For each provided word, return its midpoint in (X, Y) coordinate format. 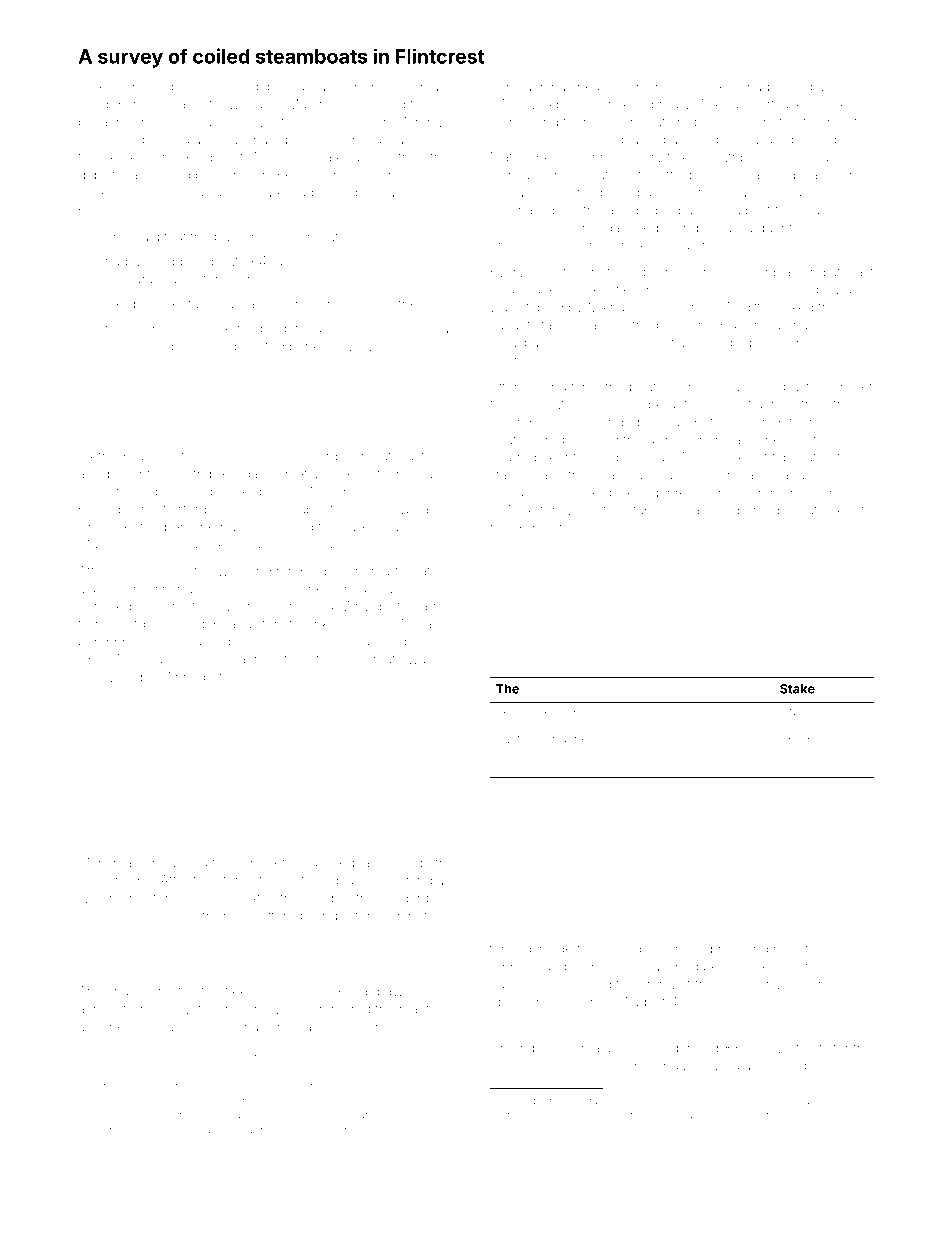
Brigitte (748, 308)
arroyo (440, 608)
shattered (274, 916)
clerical (511, 174)
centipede (109, 607)
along (749, 388)
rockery (101, 88)
